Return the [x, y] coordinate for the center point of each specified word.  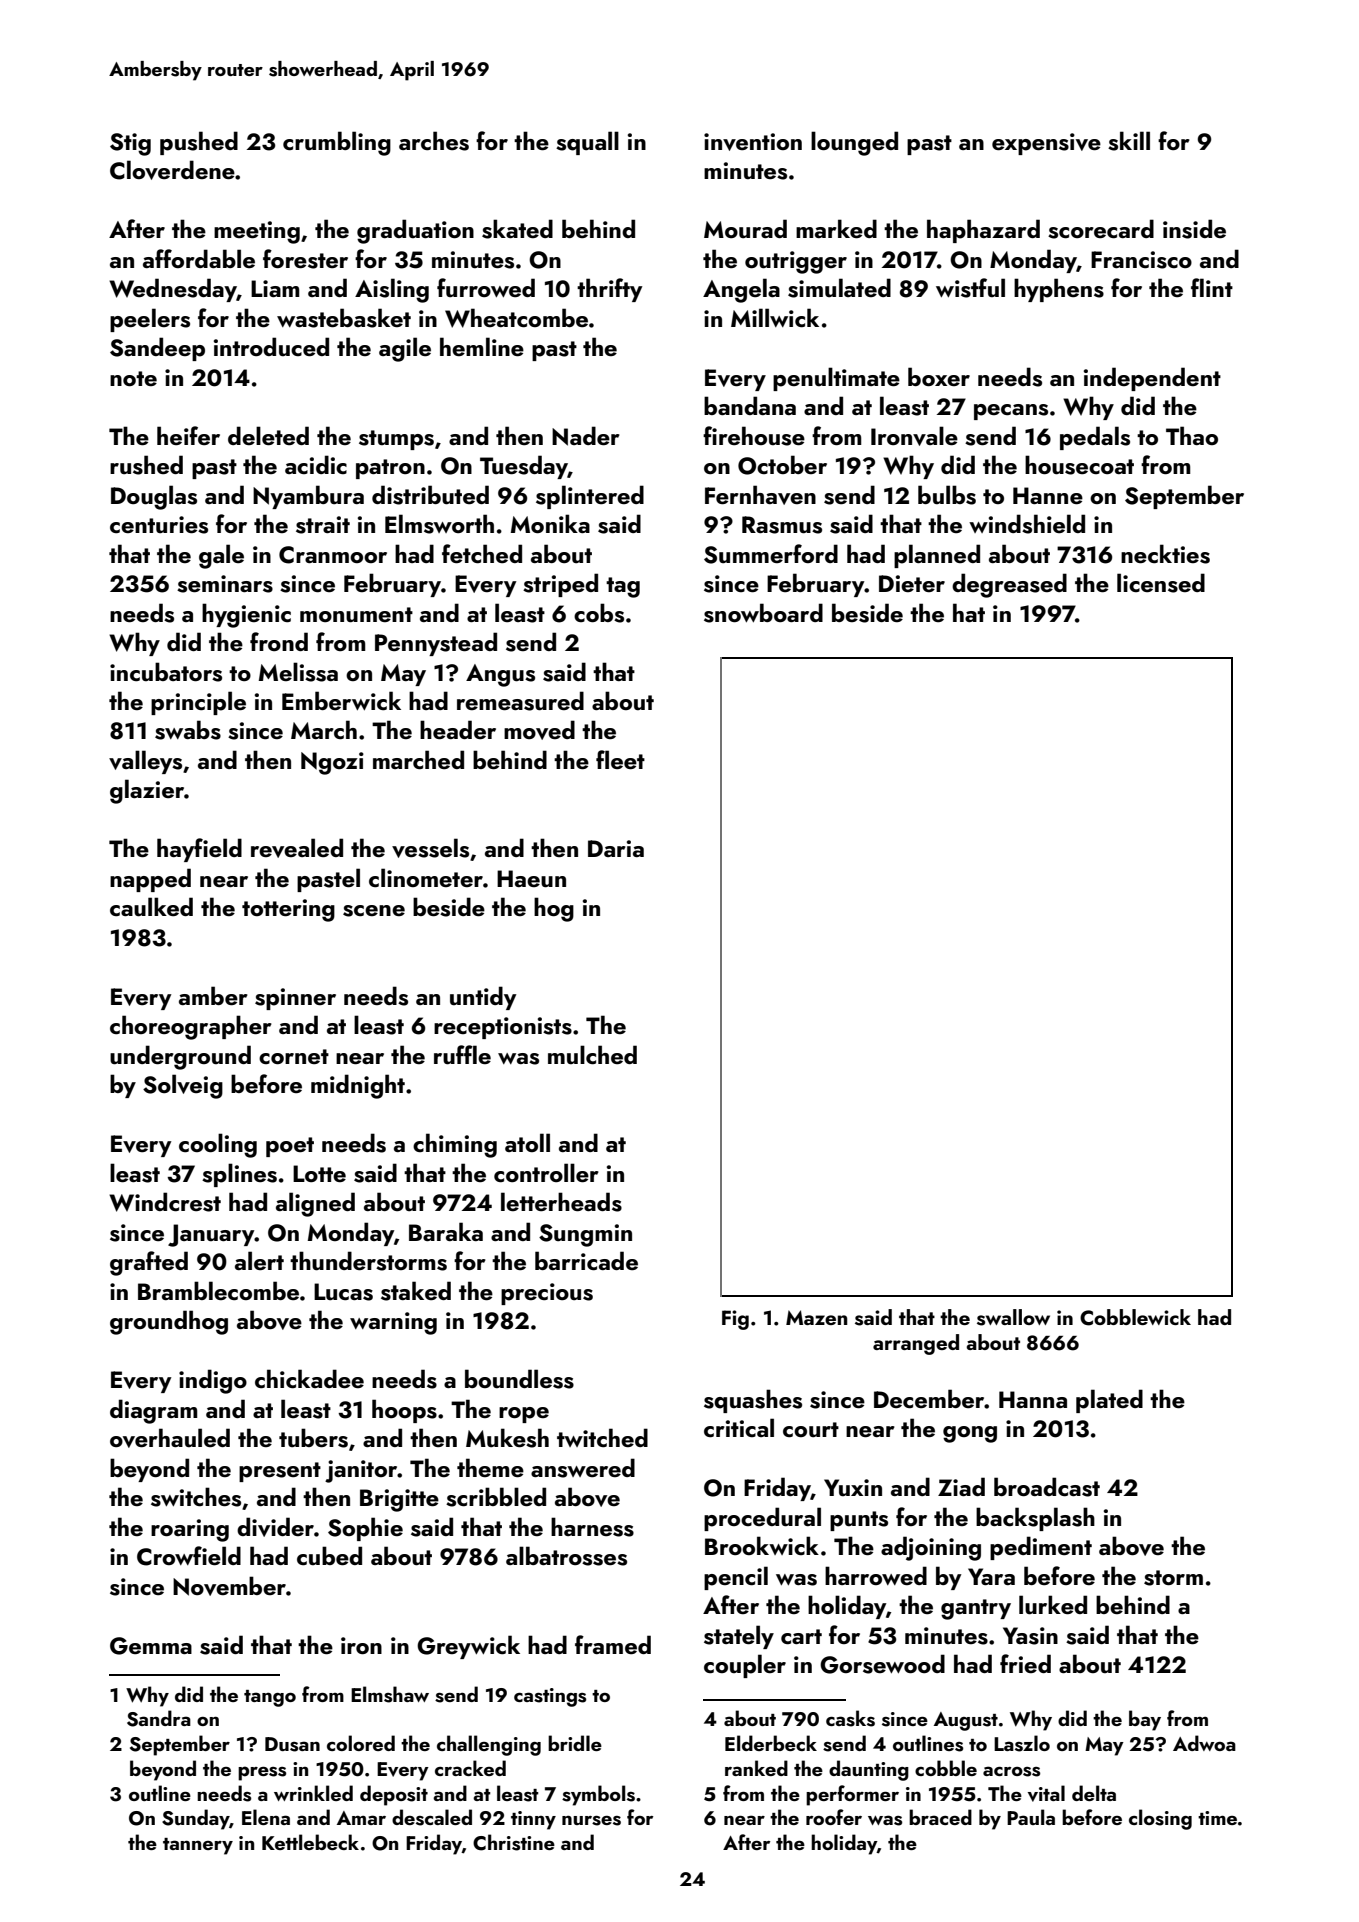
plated [1109, 1401]
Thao [1192, 435]
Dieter [912, 583]
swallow [1013, 1317]
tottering [288, 910]
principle [198, 703]
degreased [1009, 585]
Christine [514, 1842]
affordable [199, 258]
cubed [329, 1555]
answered [583, 1468]
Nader [586, 436]
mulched [592, 1054]
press [262, 1773]
